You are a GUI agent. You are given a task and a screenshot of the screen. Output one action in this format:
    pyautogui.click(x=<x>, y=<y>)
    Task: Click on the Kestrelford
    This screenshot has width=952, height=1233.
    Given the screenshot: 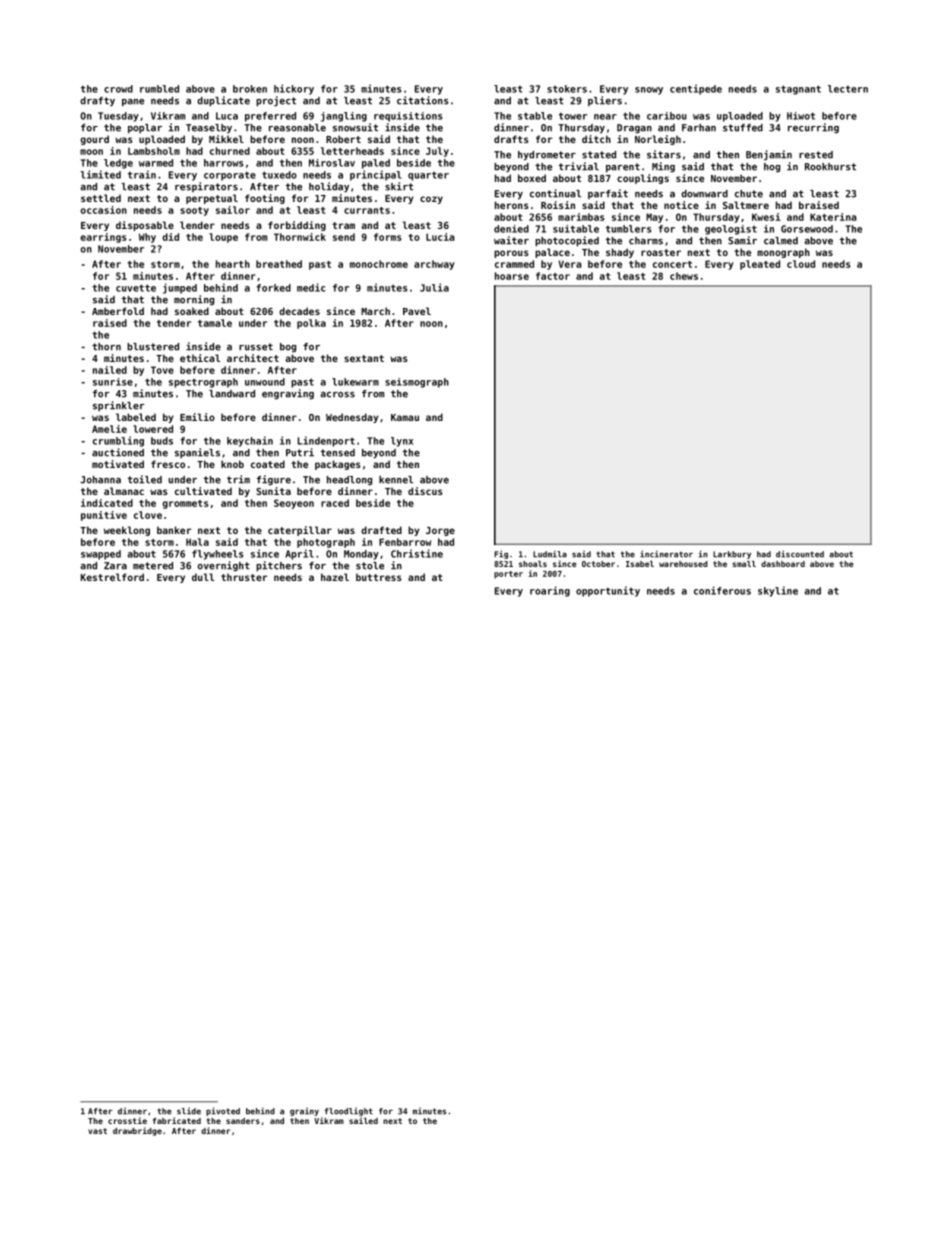 What is the action you would take?
    pyautogui.click(x=112, y=577)
